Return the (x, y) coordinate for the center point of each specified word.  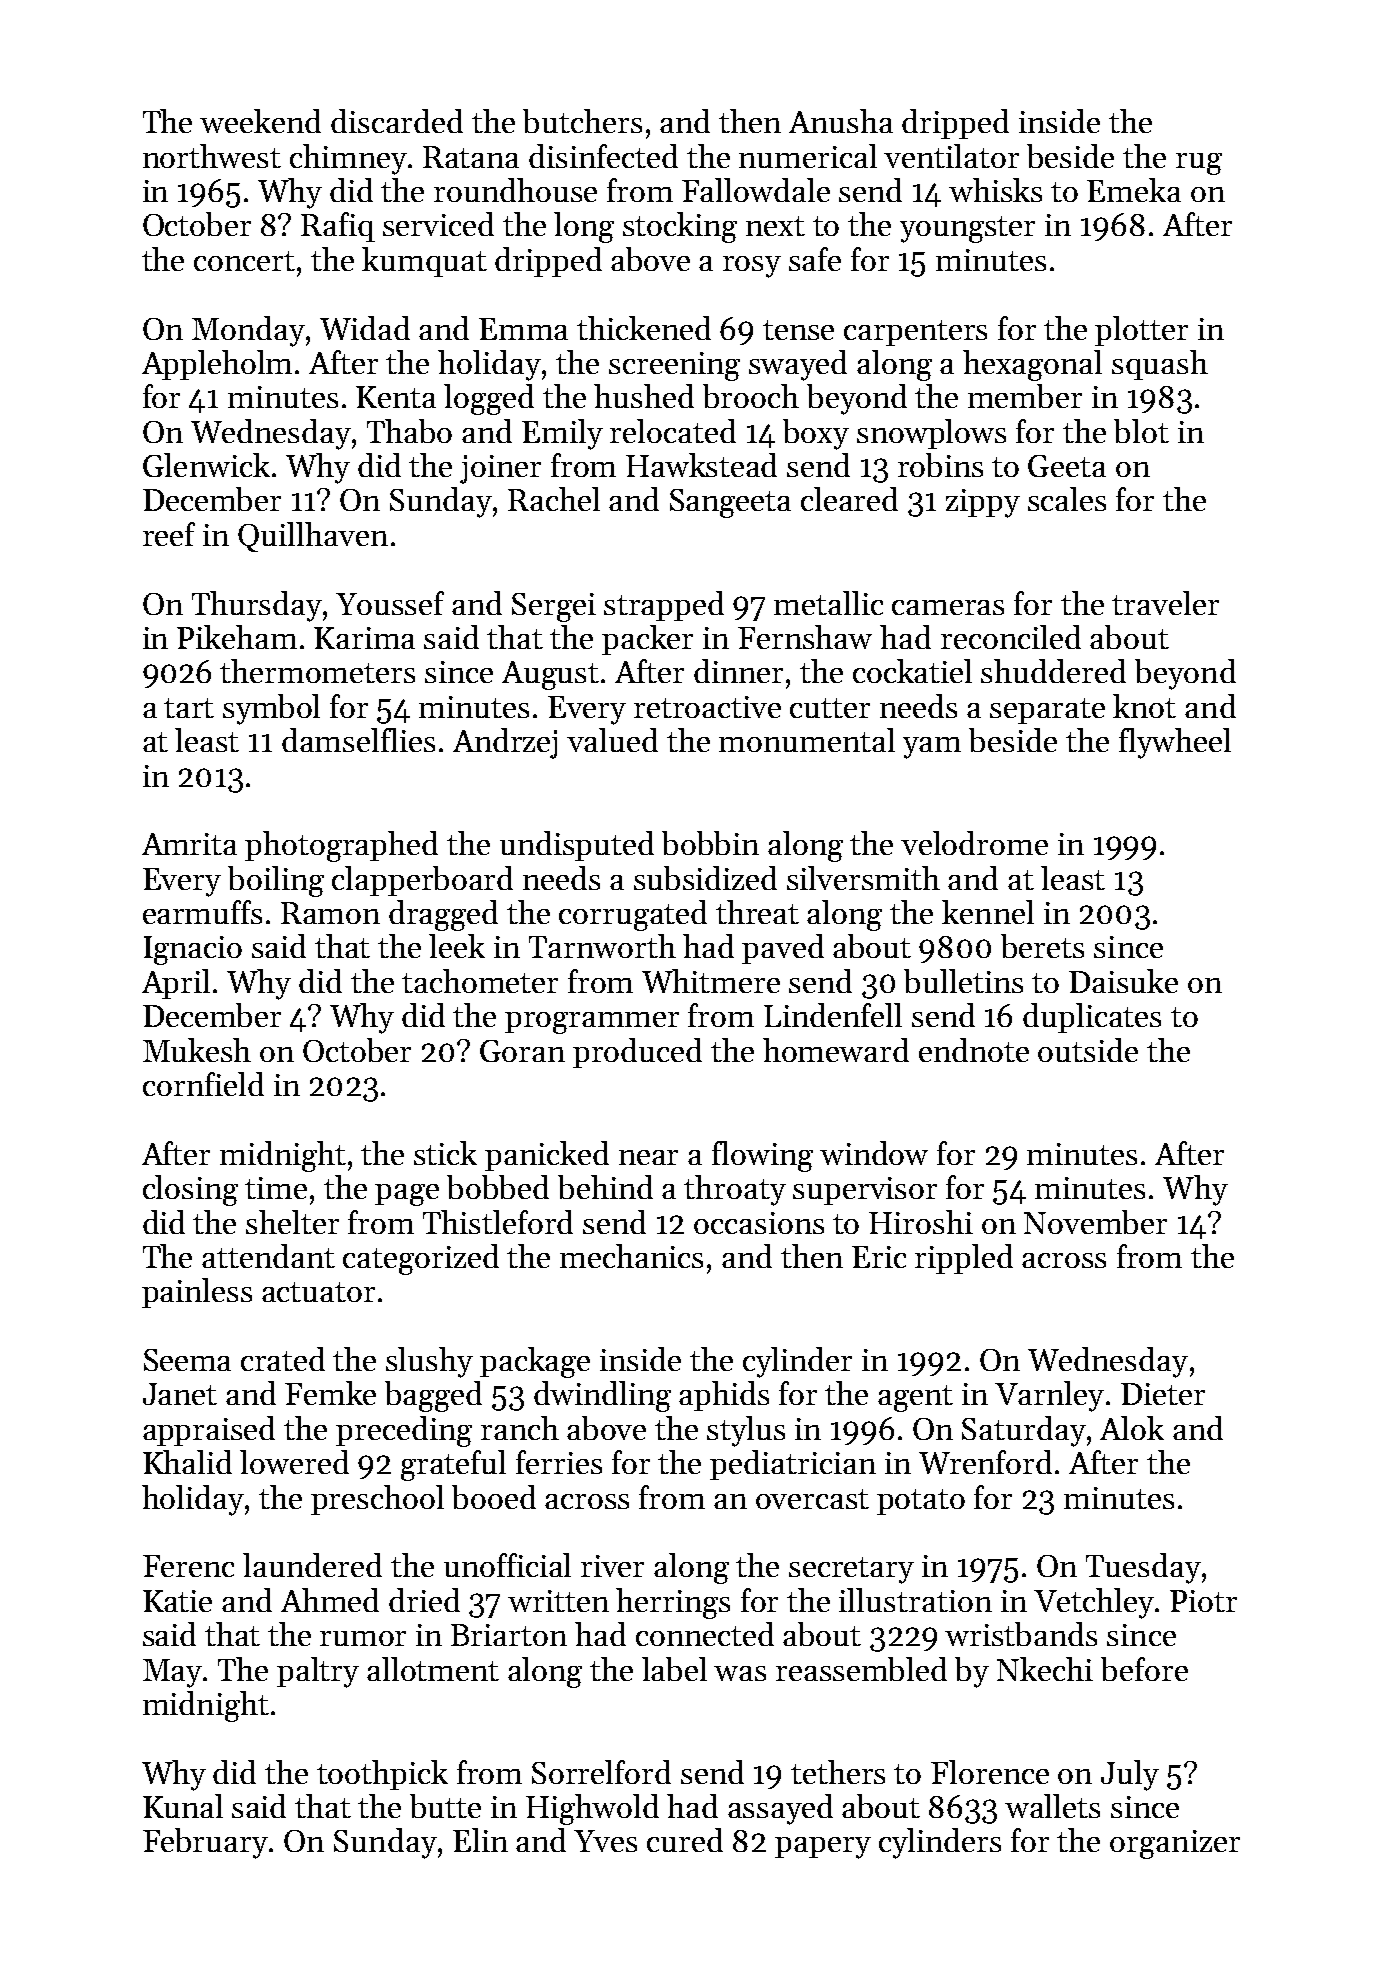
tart (189, 708)
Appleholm (217, 365)
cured (685, 1840)
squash (1160, 365)
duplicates (1092, 1018)
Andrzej (505, 743)
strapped (664, 606)
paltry (318, 1672)
